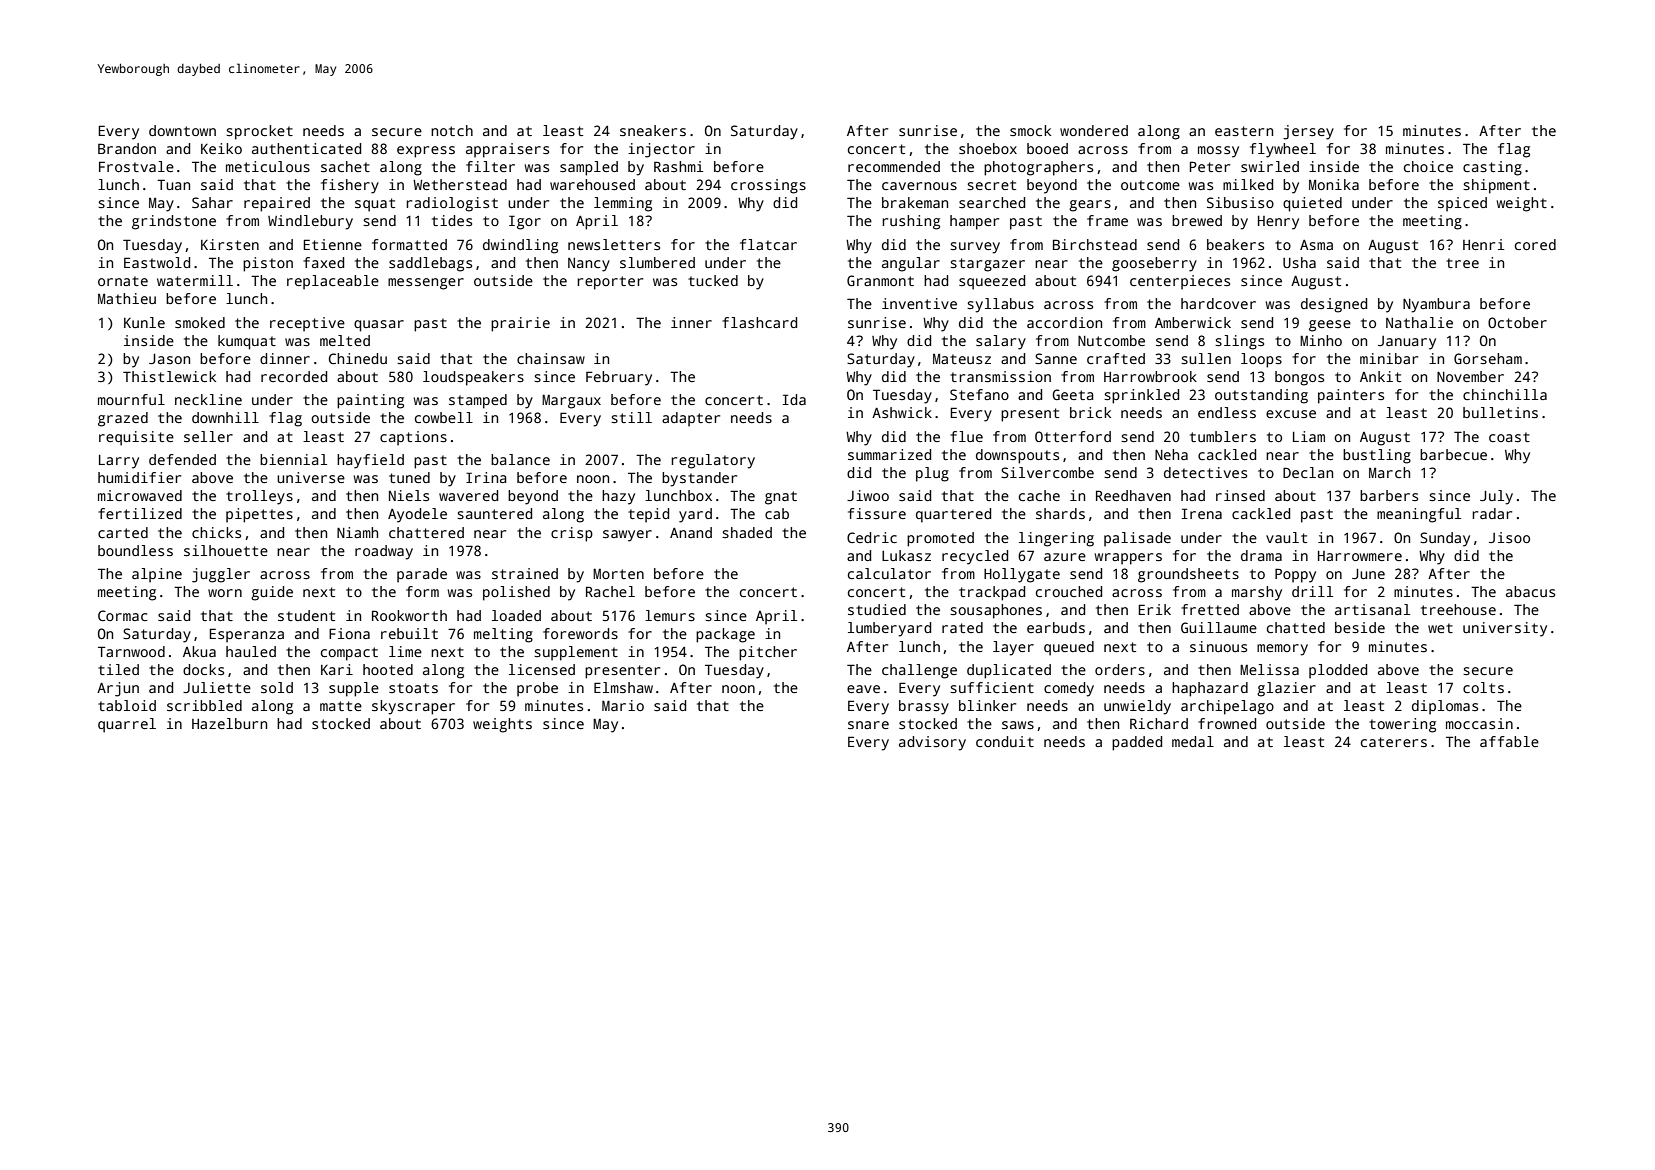 The width and height of the page is (1655, 1170). I want to click on injector, so click(661, 150).
